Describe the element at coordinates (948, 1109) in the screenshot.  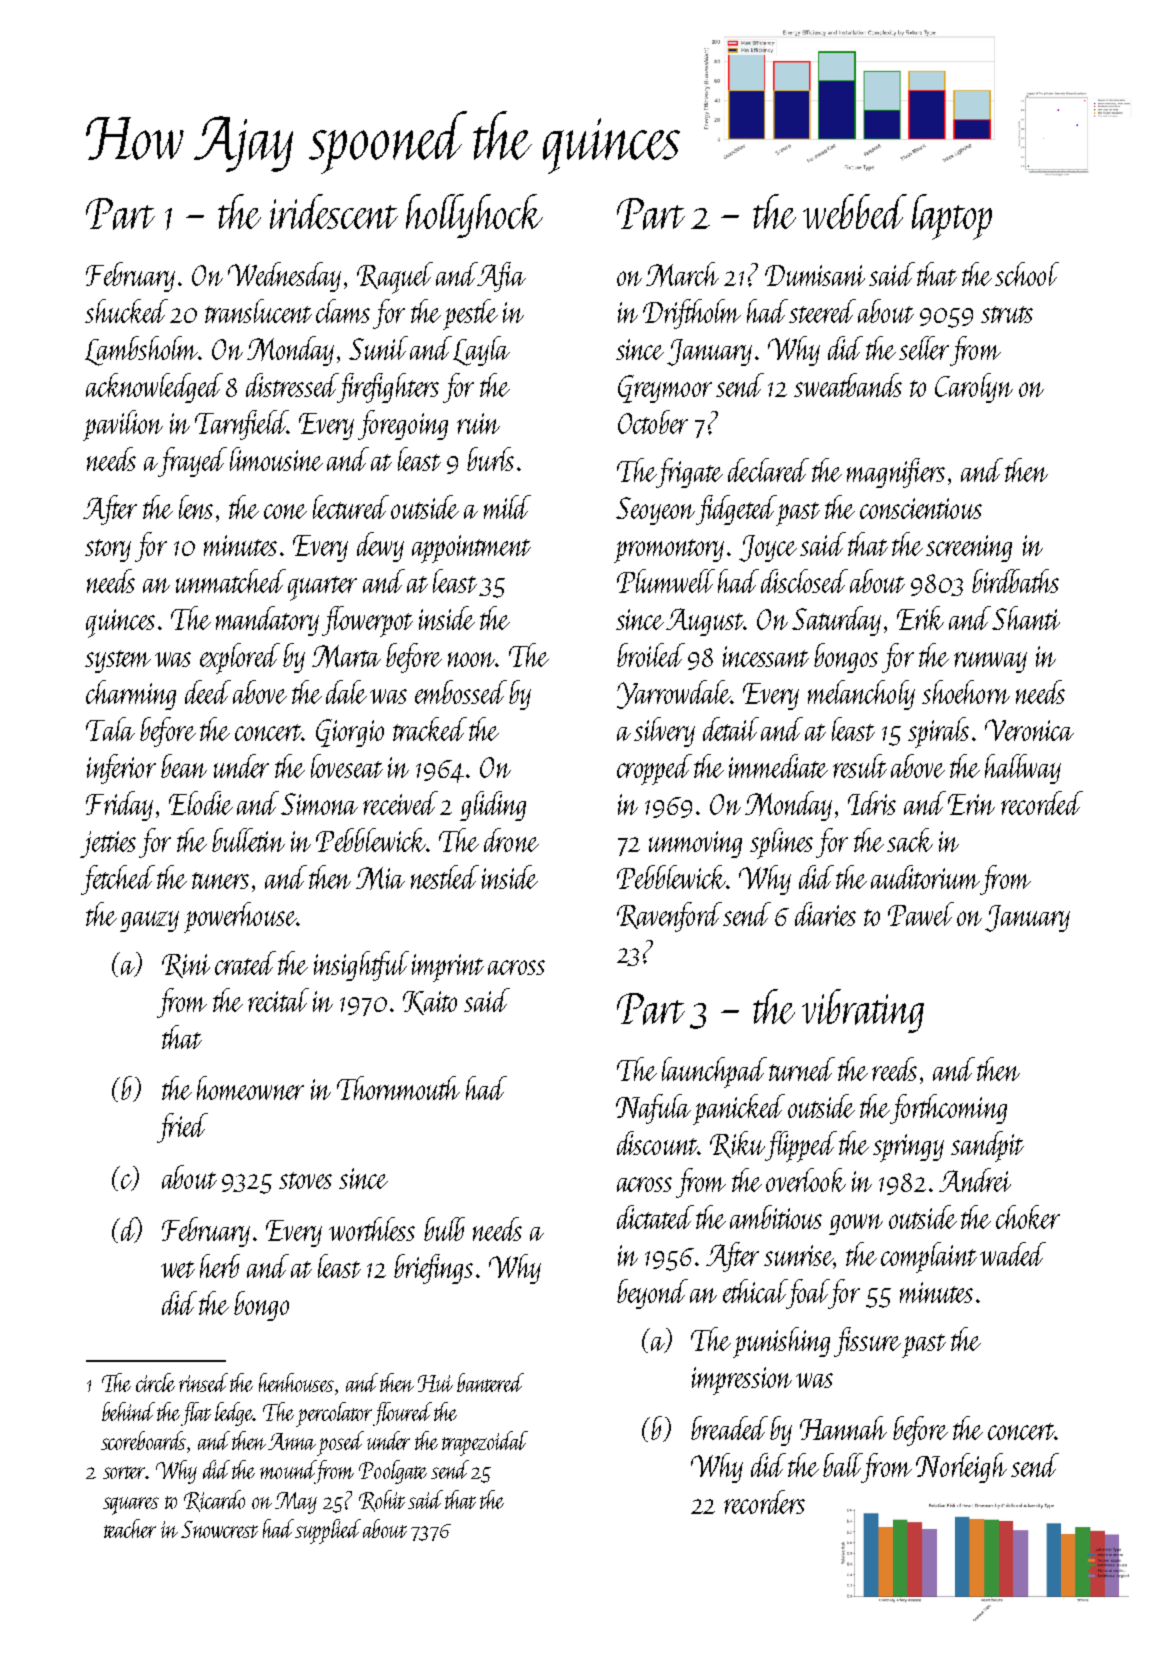
I see `forthcoming` at that location.
